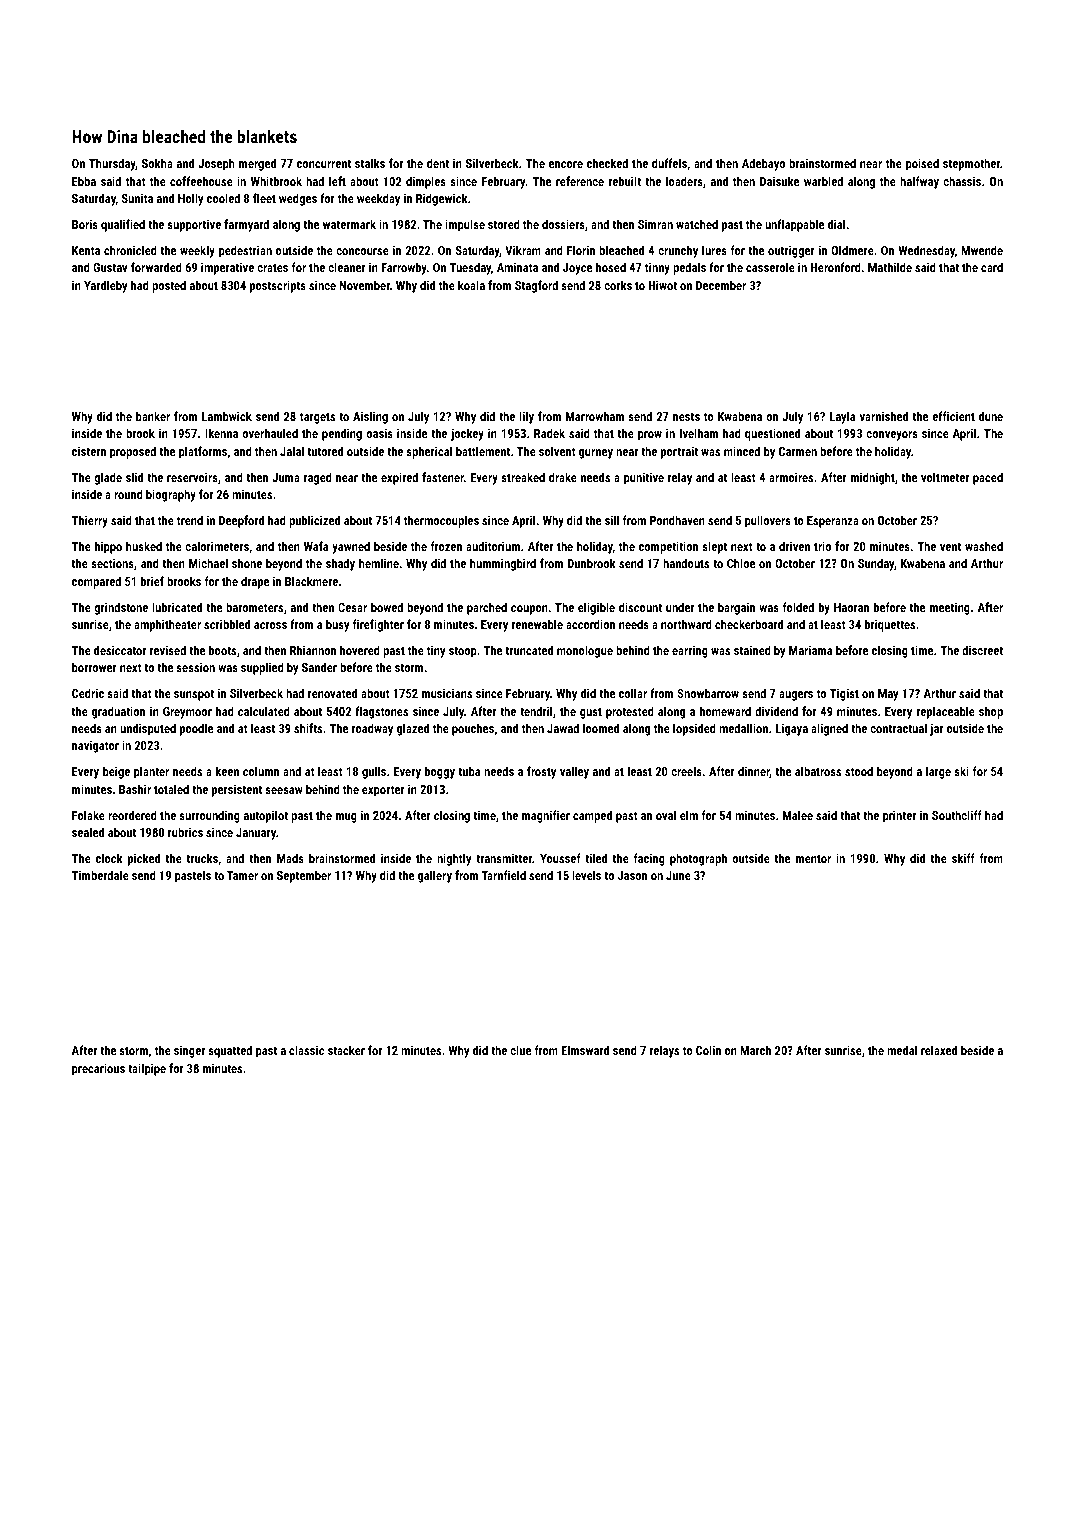 This document has width=1075, height=1521. Describe the element at coordinates (217, 546) in the document. I see `calorimeters` at that location.
